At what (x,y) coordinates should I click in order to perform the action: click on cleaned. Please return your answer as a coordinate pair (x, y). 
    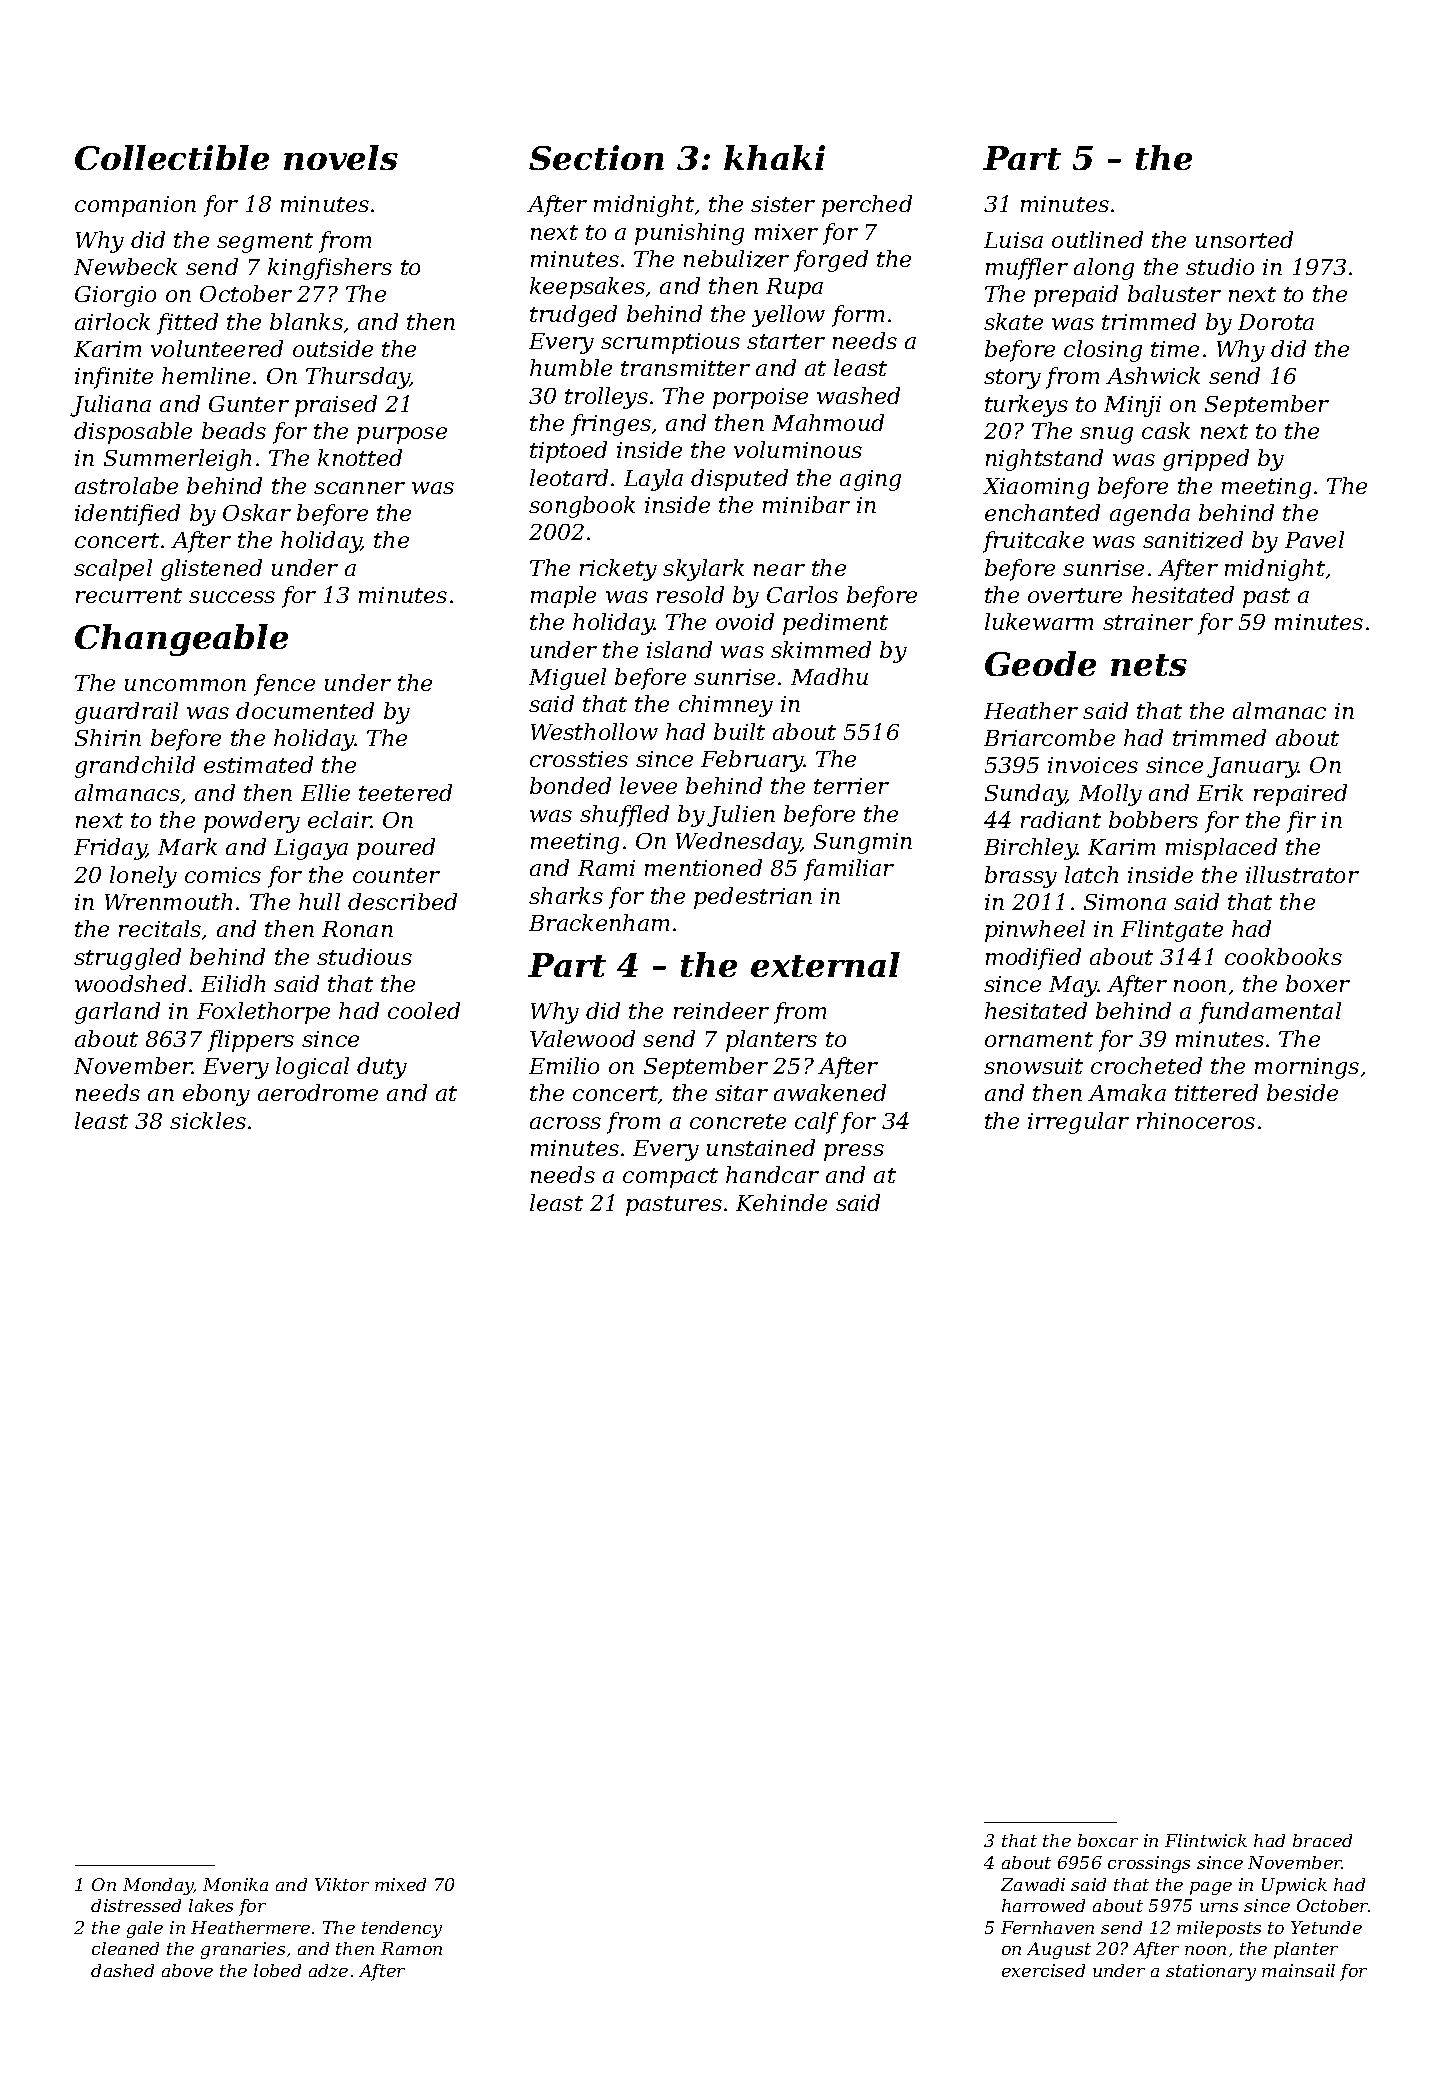
    Looking at the image, I should click on (125, 1948).
